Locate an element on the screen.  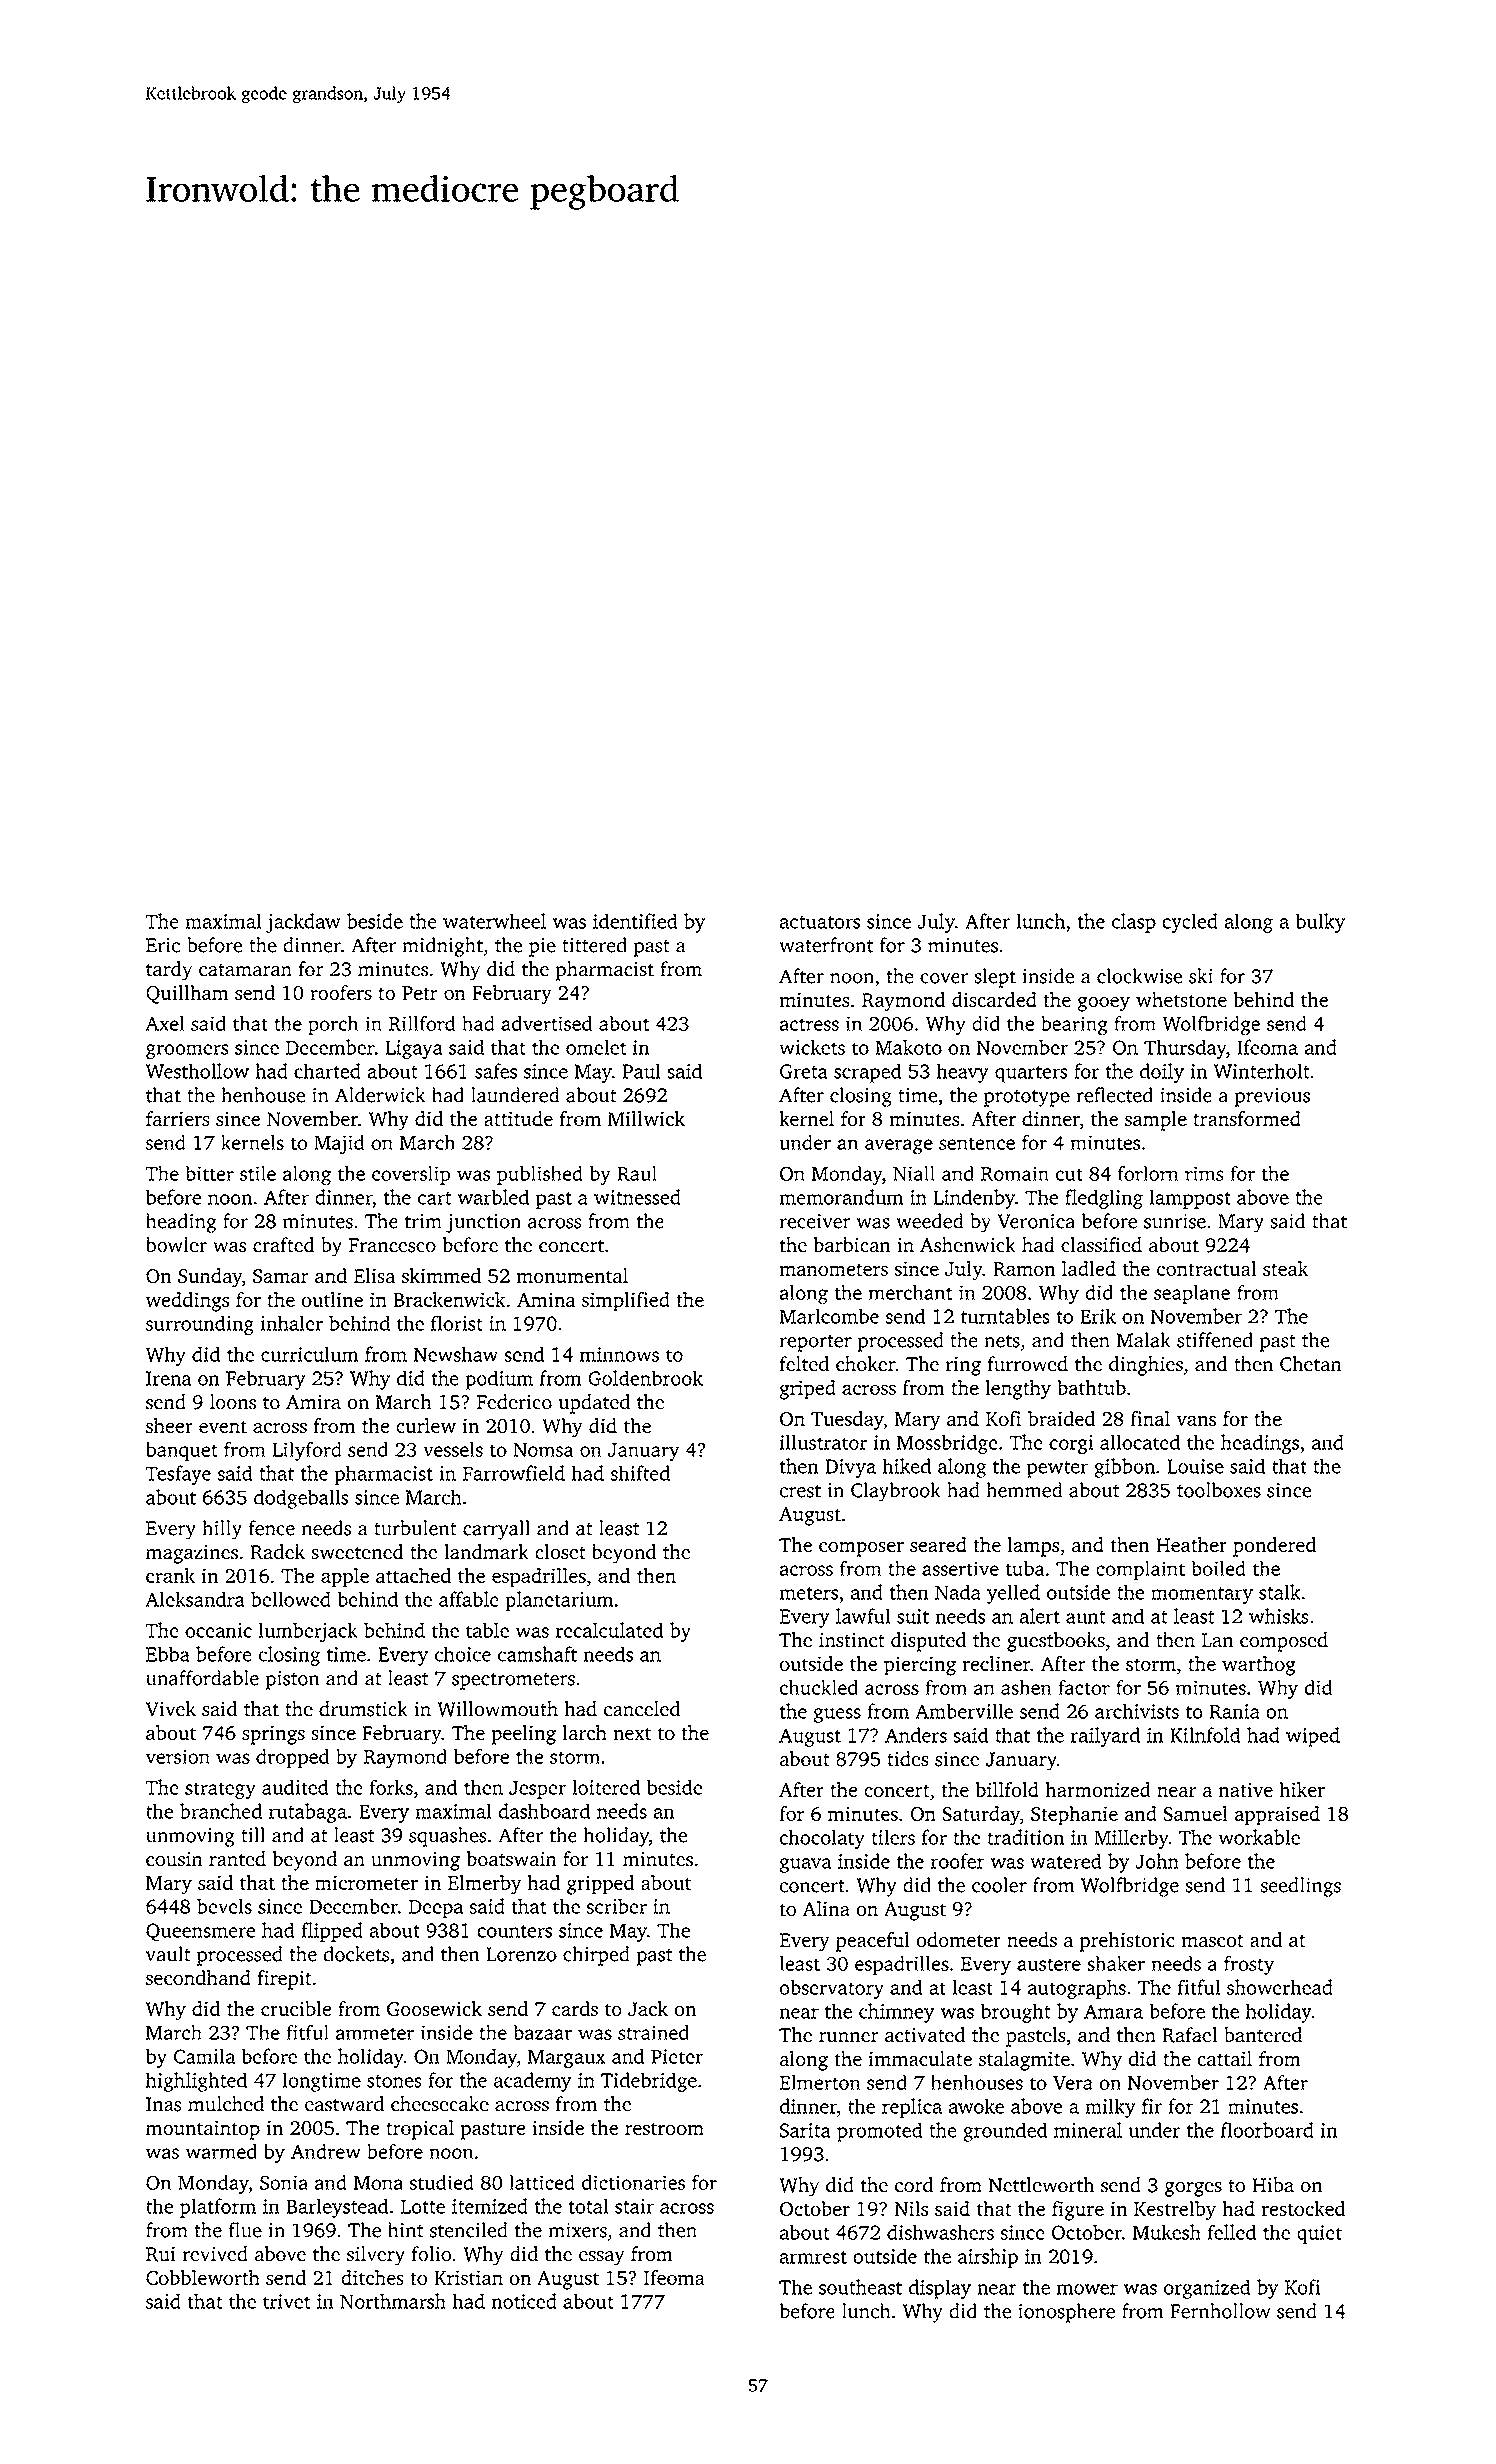
Niall is located at coordinates (914, 1173).
